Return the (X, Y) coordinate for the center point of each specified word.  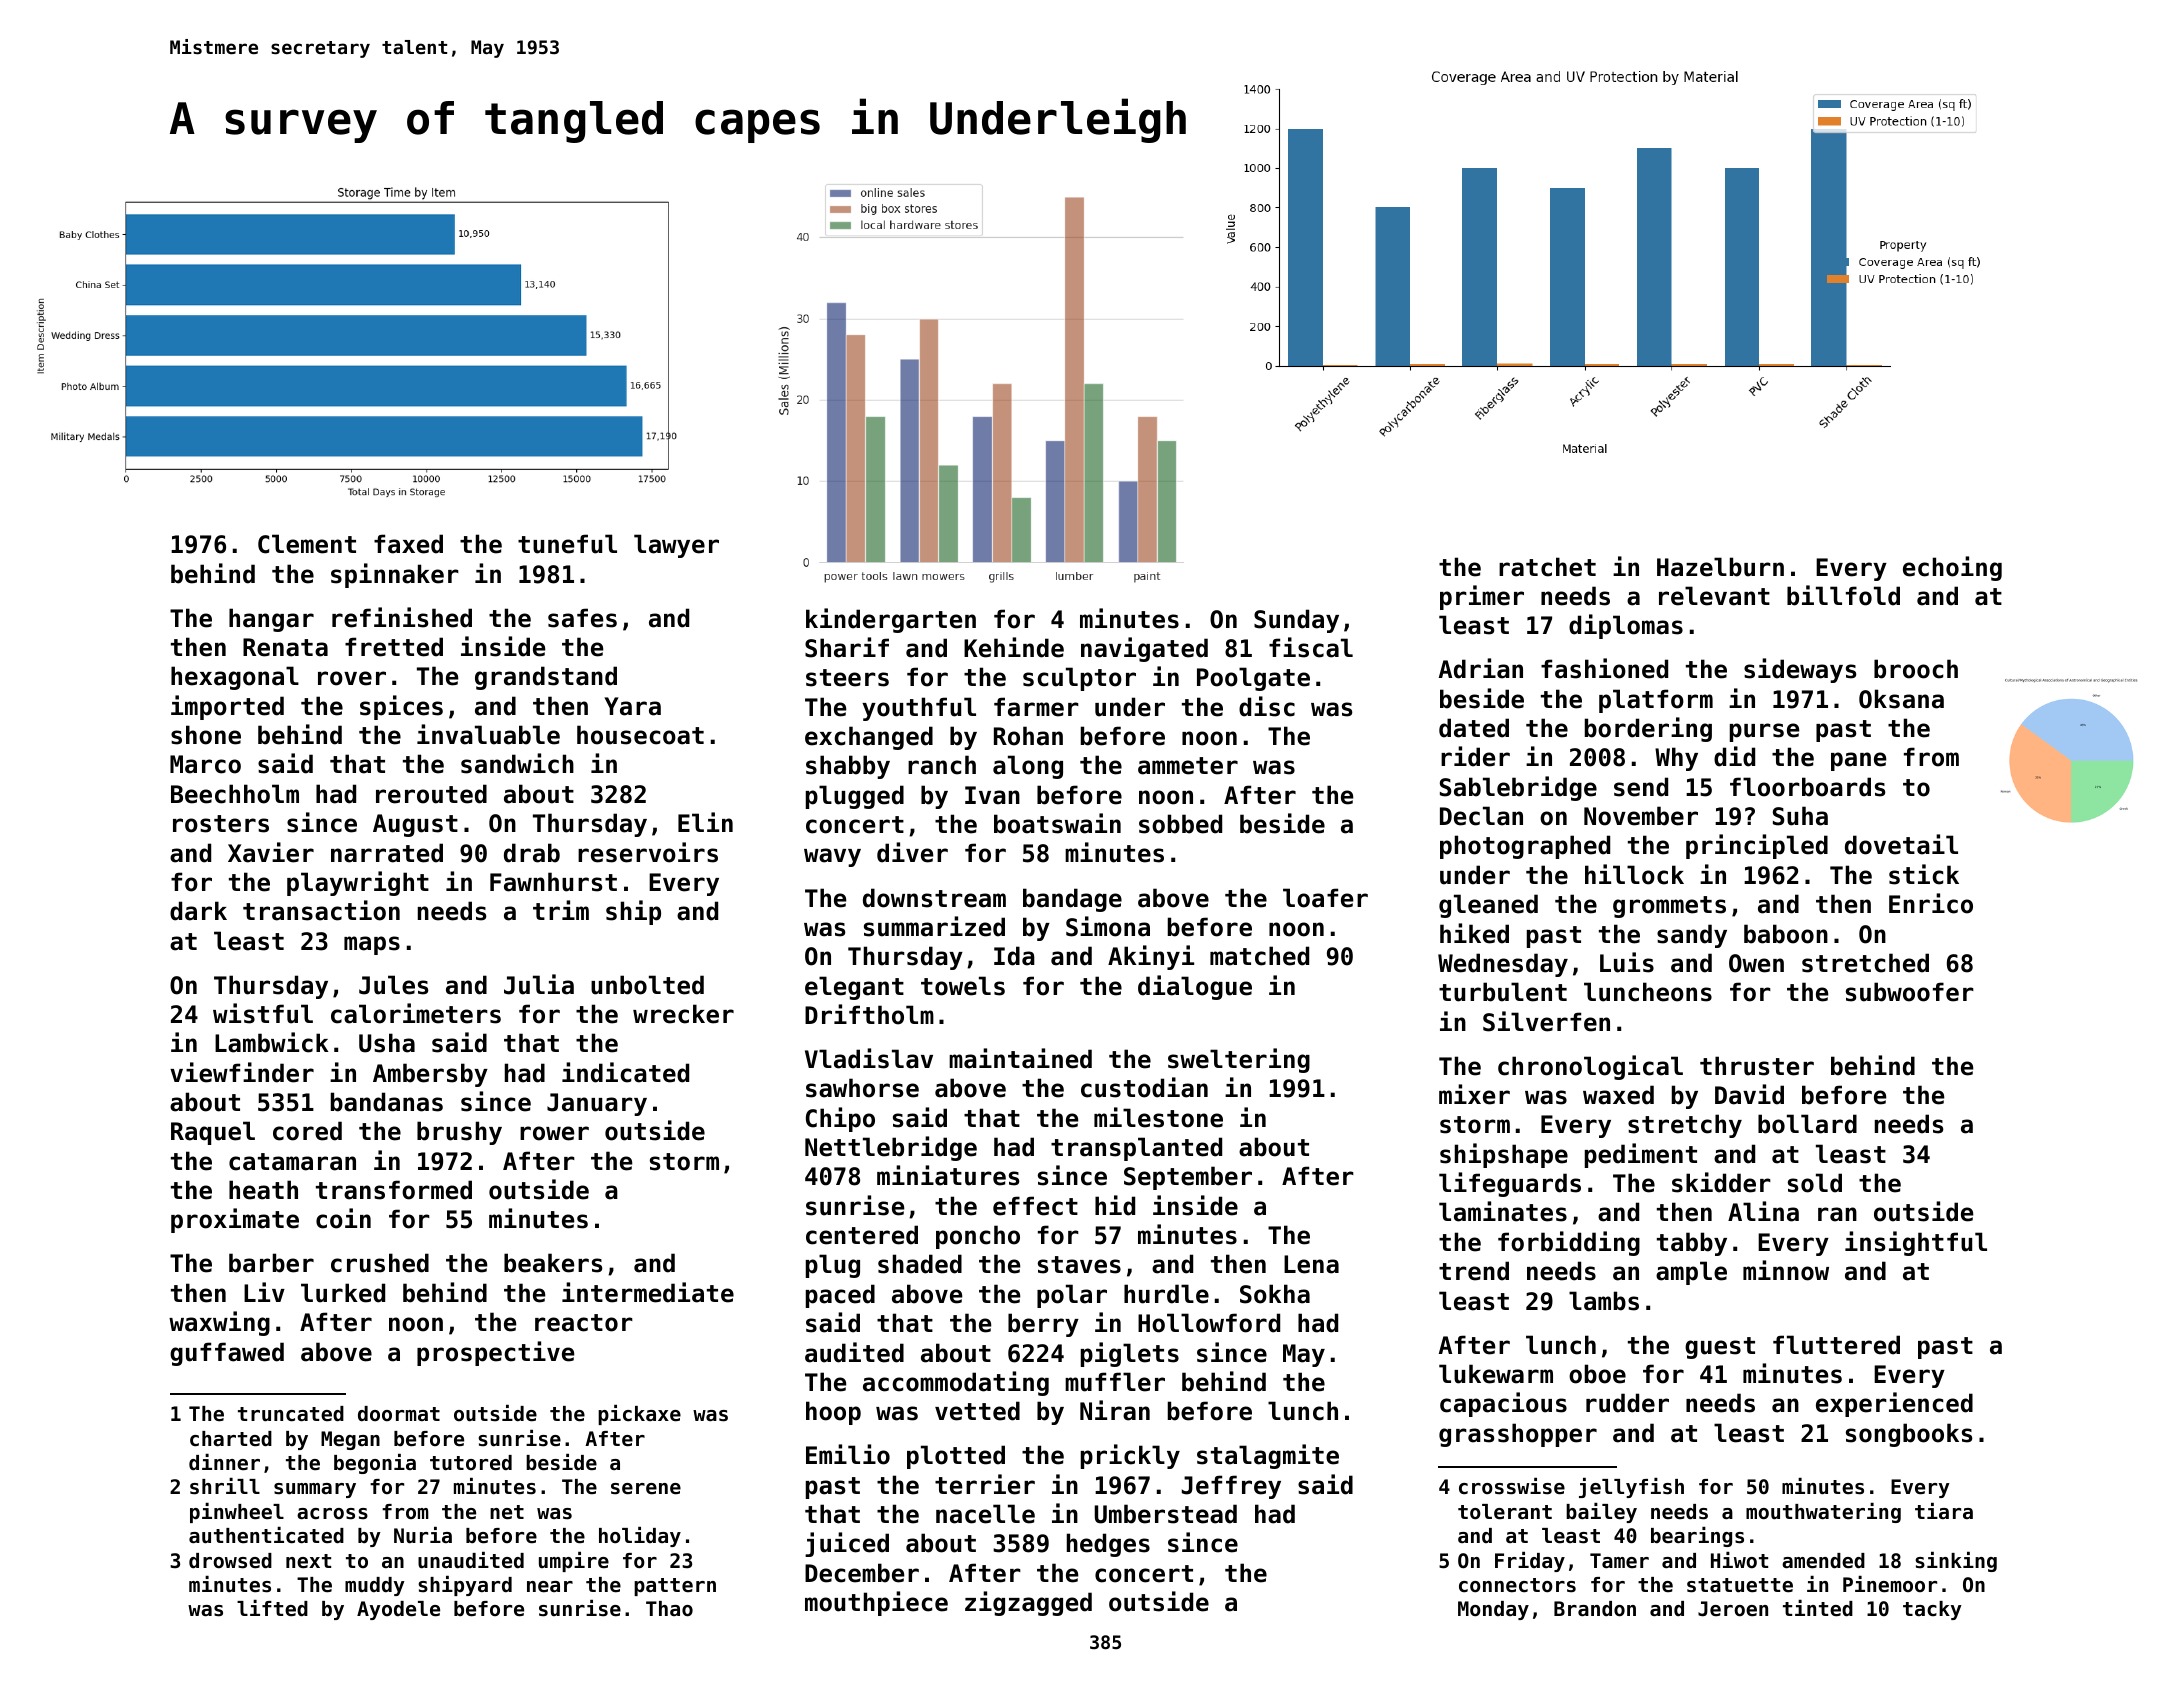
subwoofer (1910, 992)
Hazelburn (1720, 567)
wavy (832, 857)
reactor (584, 1323)
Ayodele (398, 1610)
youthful (919, 709)
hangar (271, 620)
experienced (1894, 1404)
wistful (263, 1013)
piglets (1130, 1354)
